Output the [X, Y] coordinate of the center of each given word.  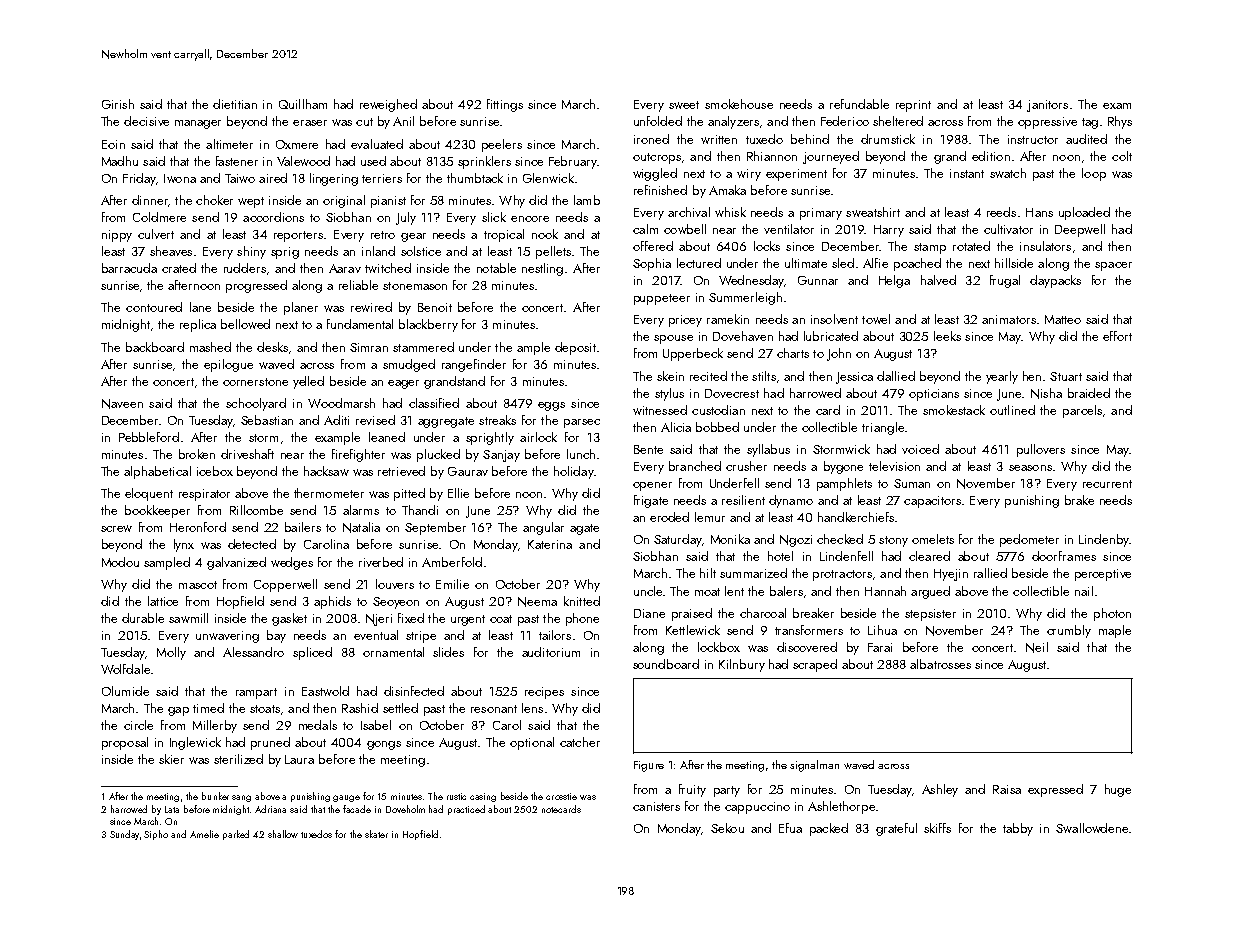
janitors [1047, 106]
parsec [582, 423]
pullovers [1041, 450]
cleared [929, 556]
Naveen [122, 404]
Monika [730, 539]
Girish [118, 104]
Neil [1037, 647]
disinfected [414, 691]
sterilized [238, 759]
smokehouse [739, 104]
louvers [395, 584]
